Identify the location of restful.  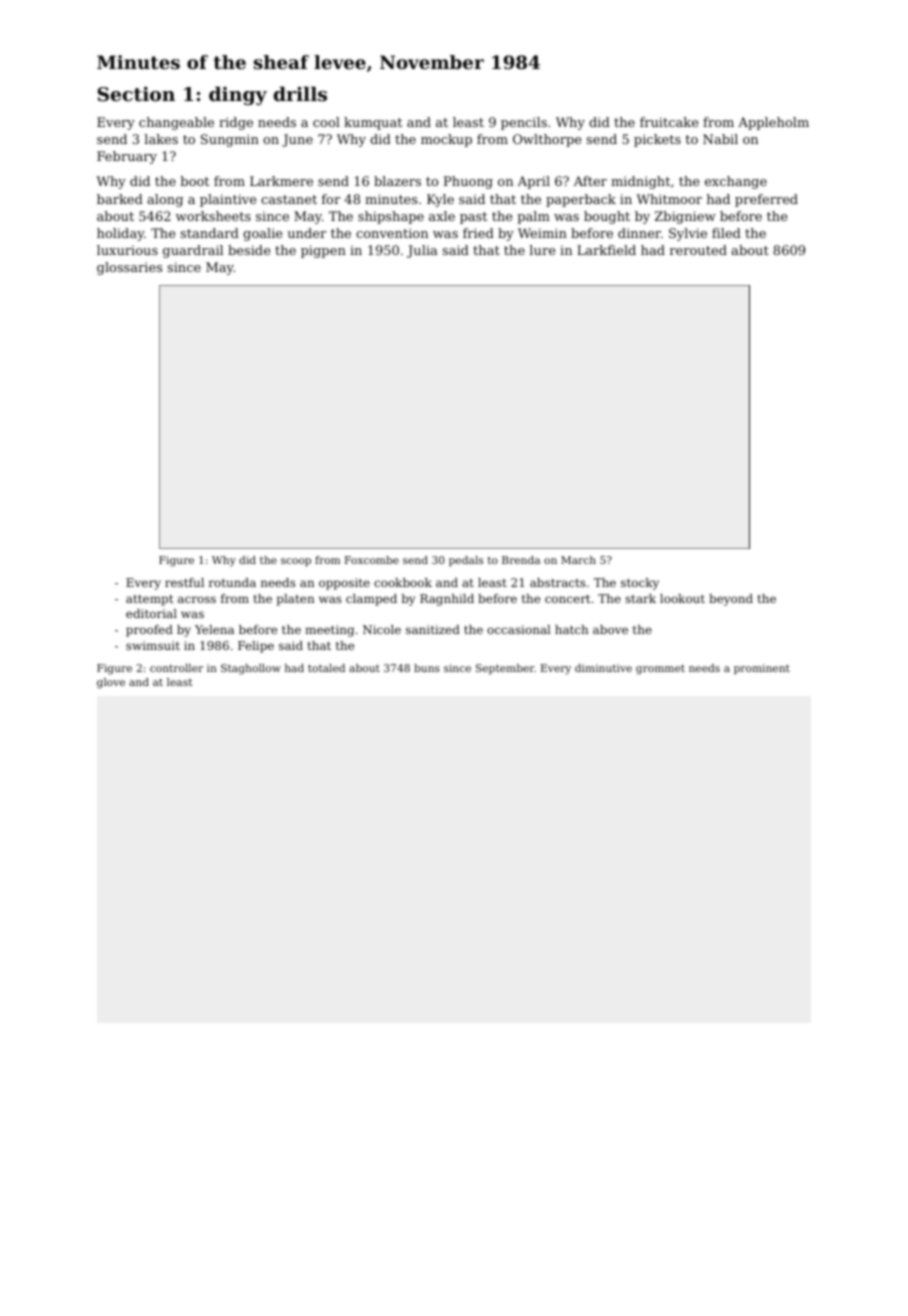
(184, 582).
